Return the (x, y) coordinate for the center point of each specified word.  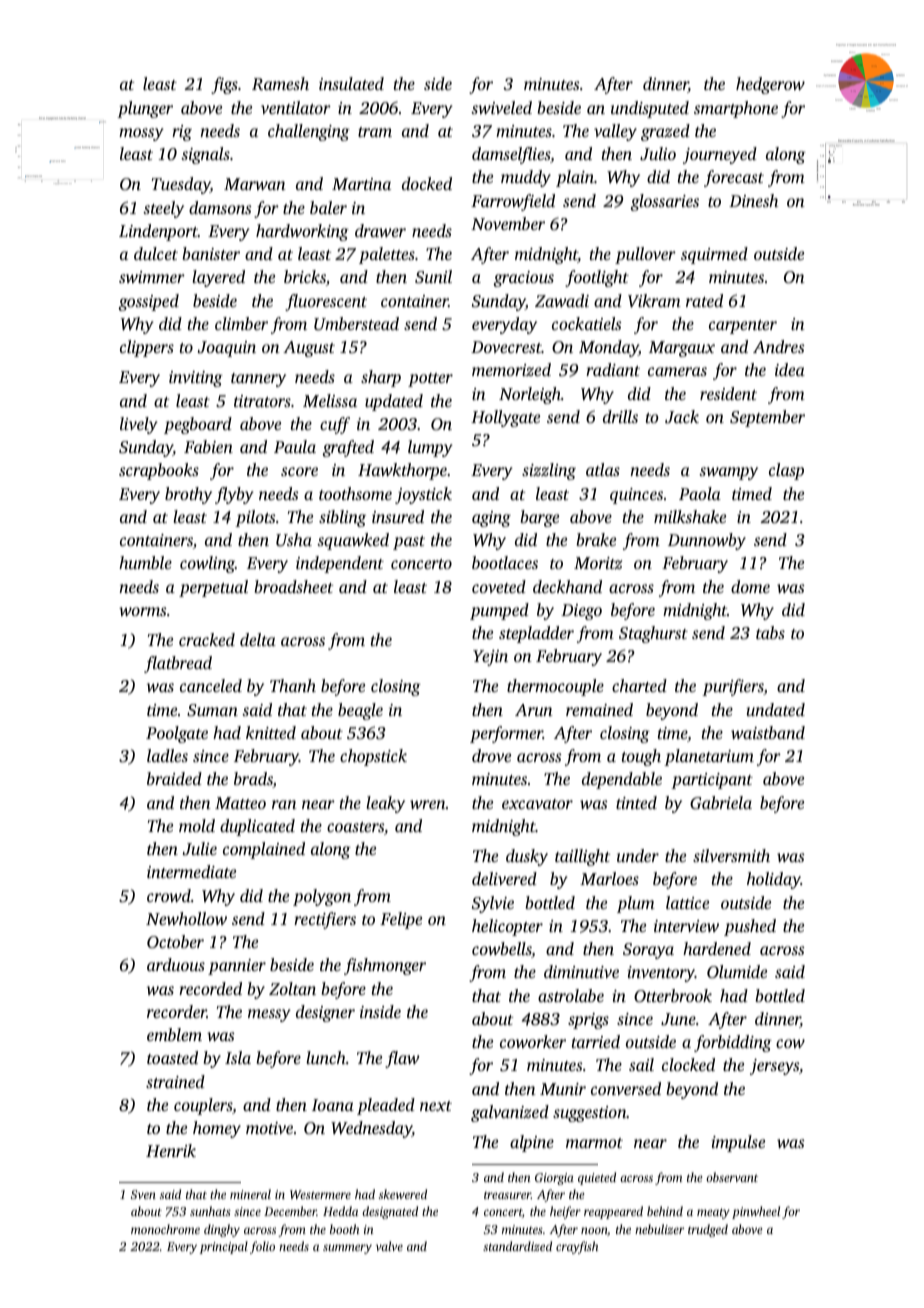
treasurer (507, 1195)
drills (620, 416)
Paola (700, 493)
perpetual (213, 588)
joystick (423, 495)
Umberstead (356, 324)
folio (262, 1247)
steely (163, 209)
